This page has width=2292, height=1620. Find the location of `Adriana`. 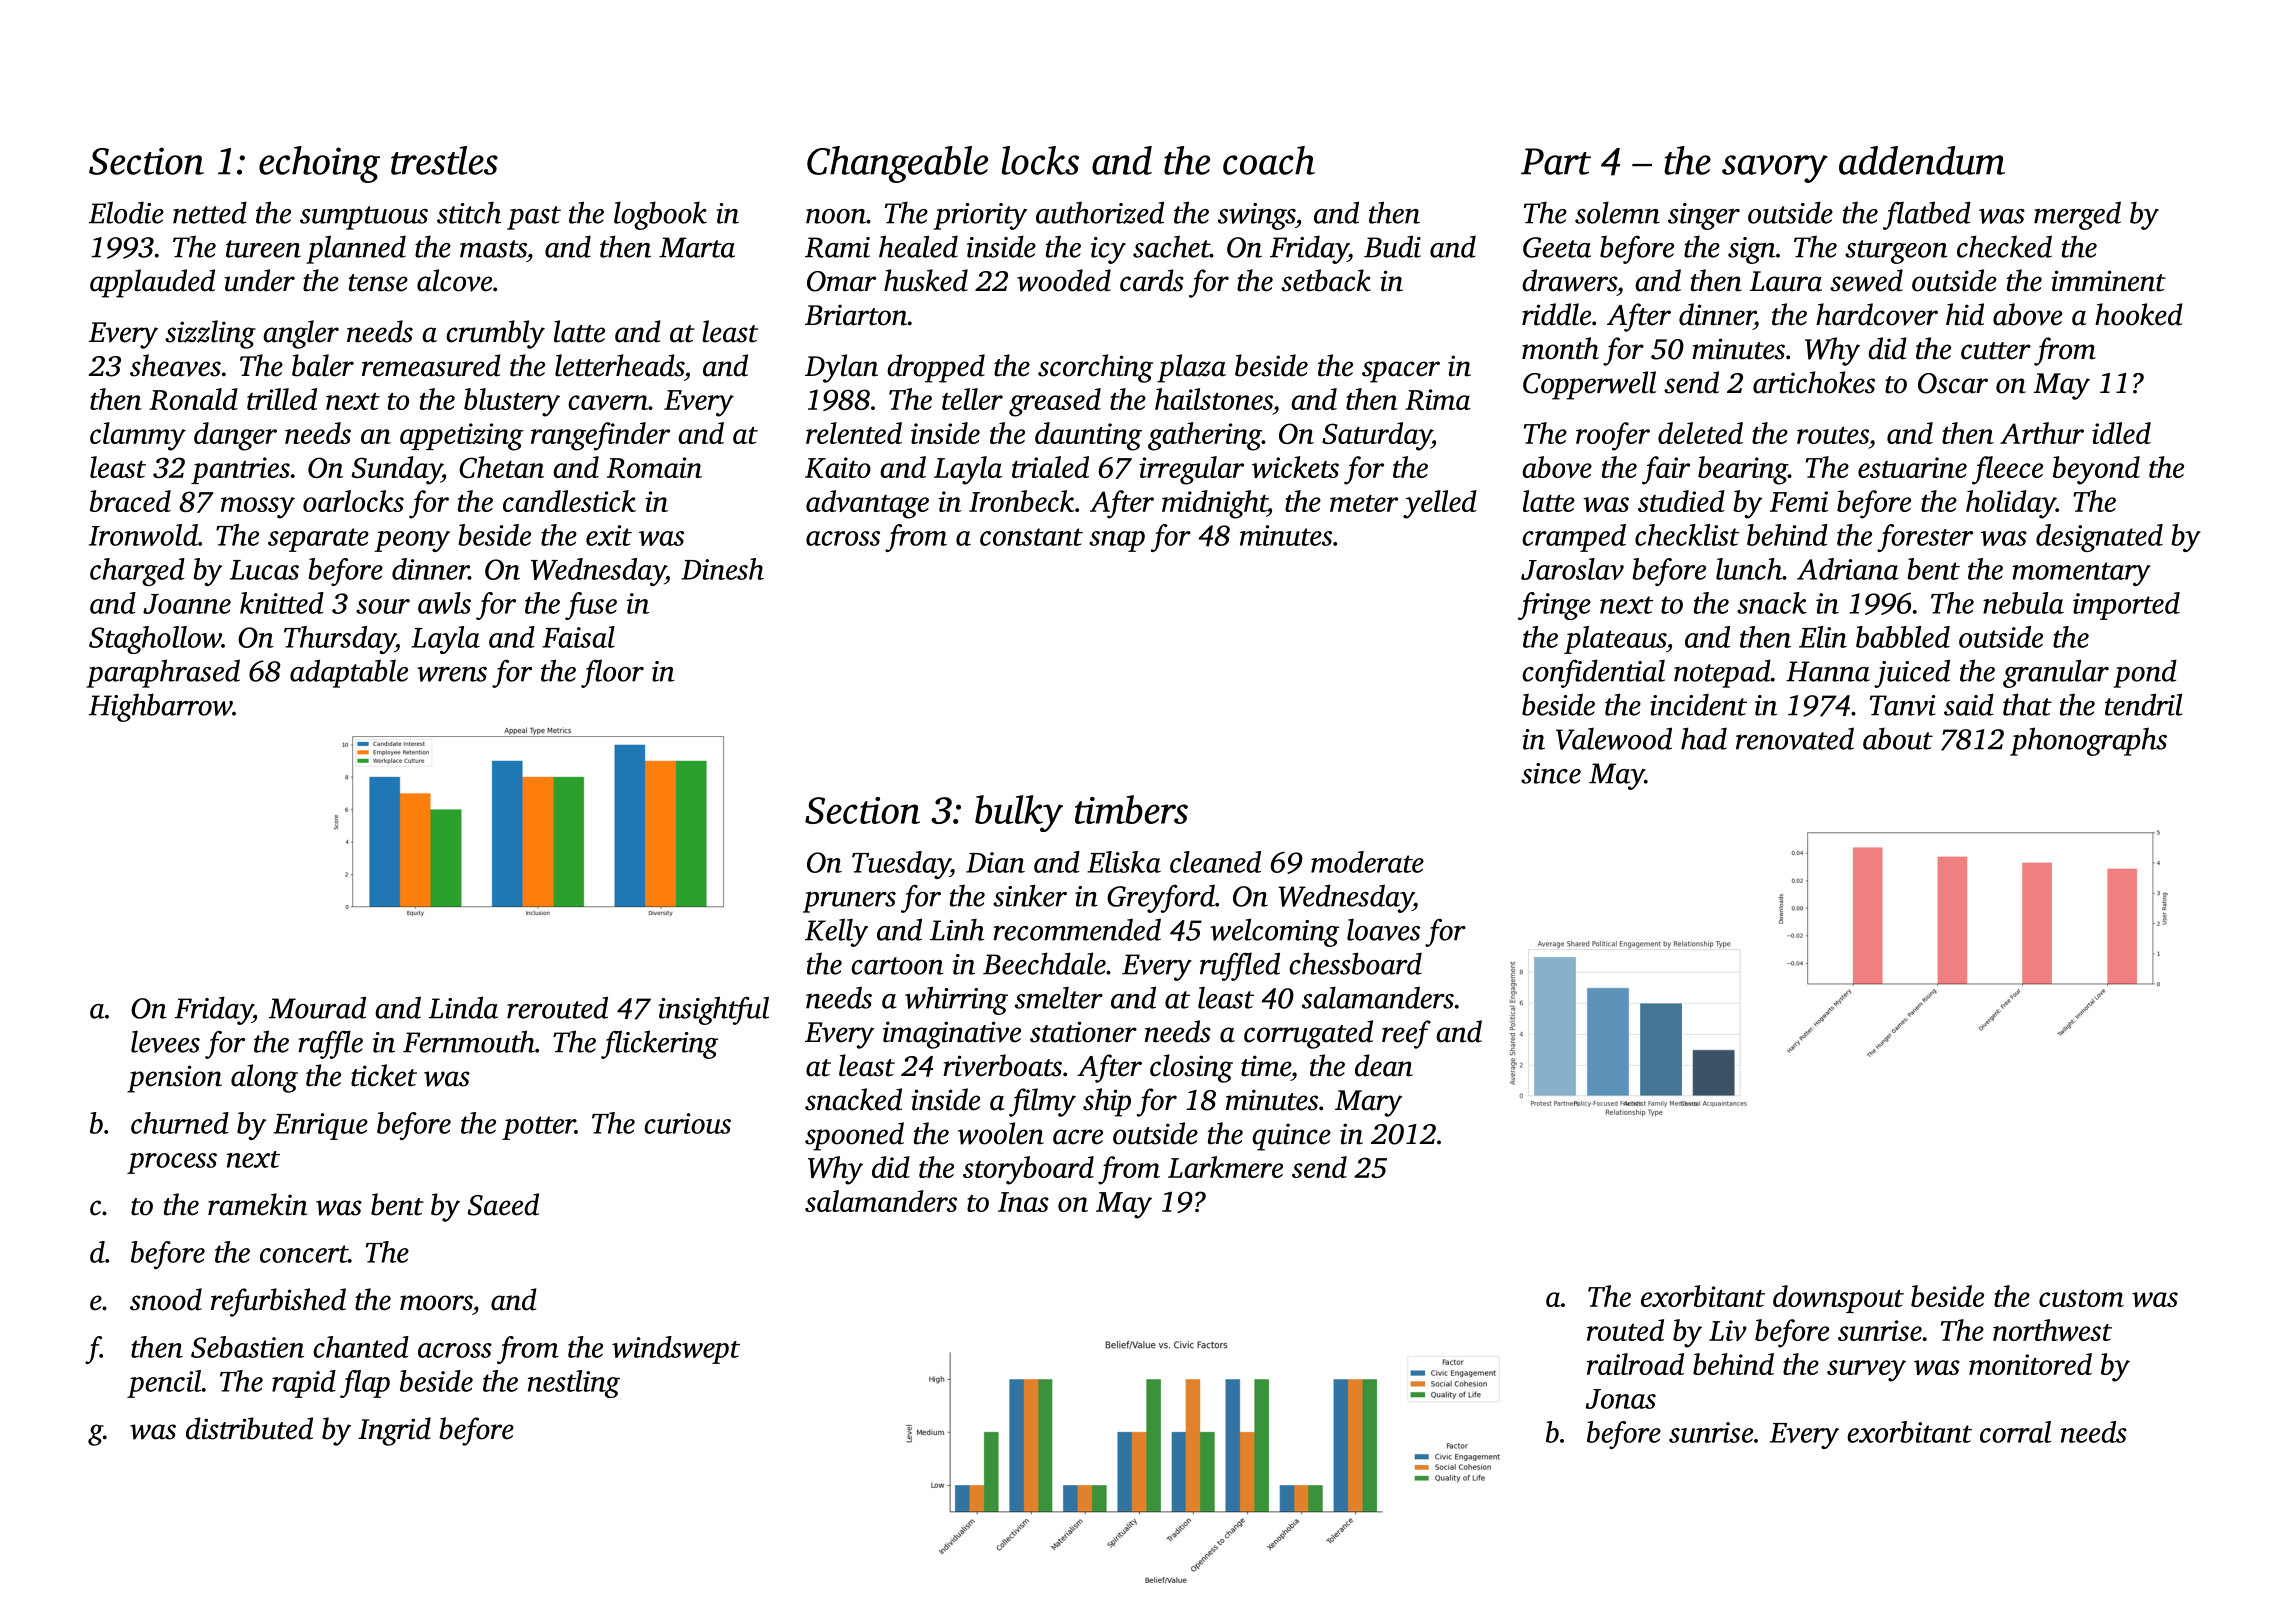

Adriana is located at coordinates (1848, 569).
